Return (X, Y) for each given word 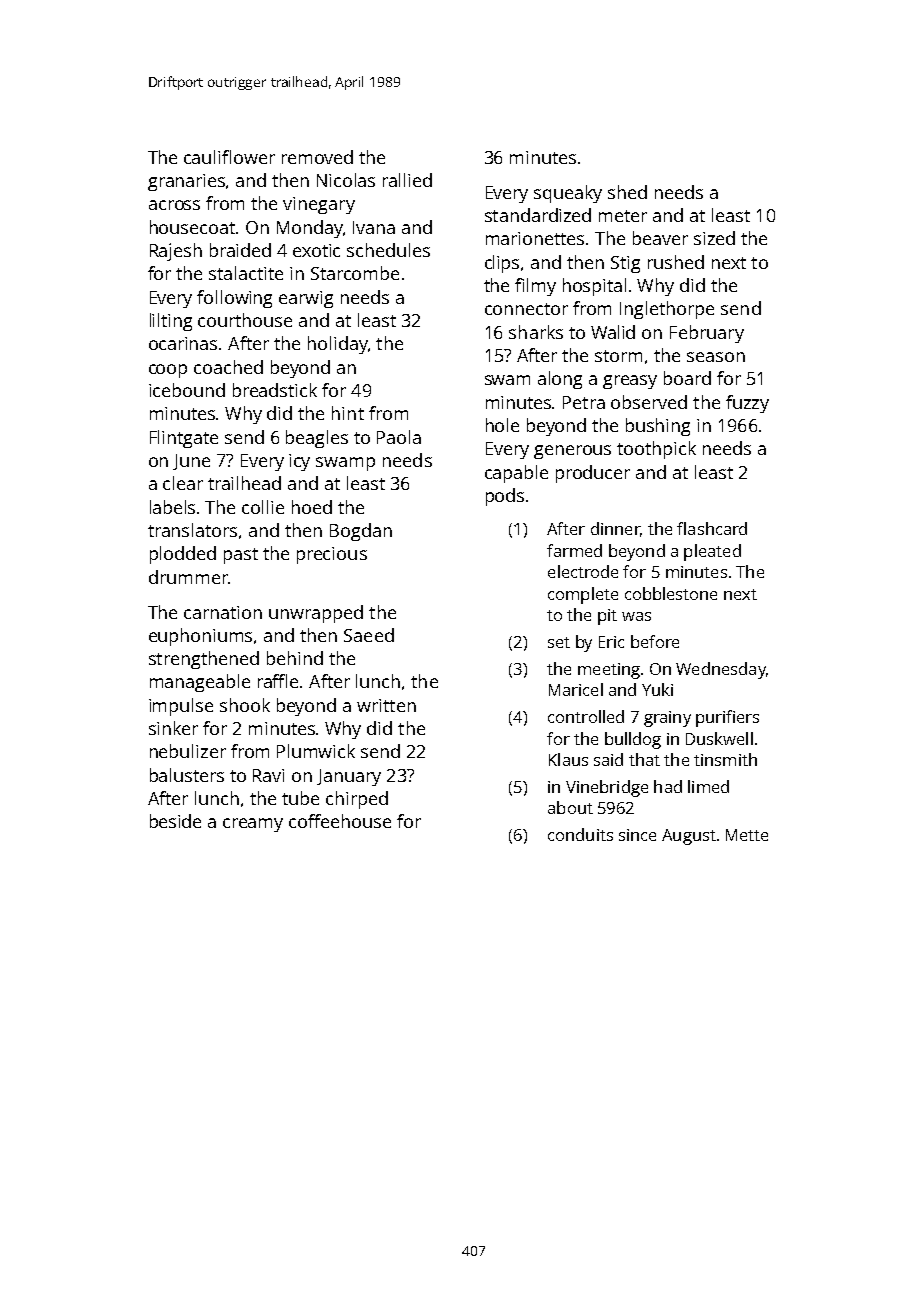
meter (623, 216)
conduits (580, 834)
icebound (187, 390)
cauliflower (229, 157)
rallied (407, 180)
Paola (399, 437)
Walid (613, 332)
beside (175, 821)
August (689, 837)
